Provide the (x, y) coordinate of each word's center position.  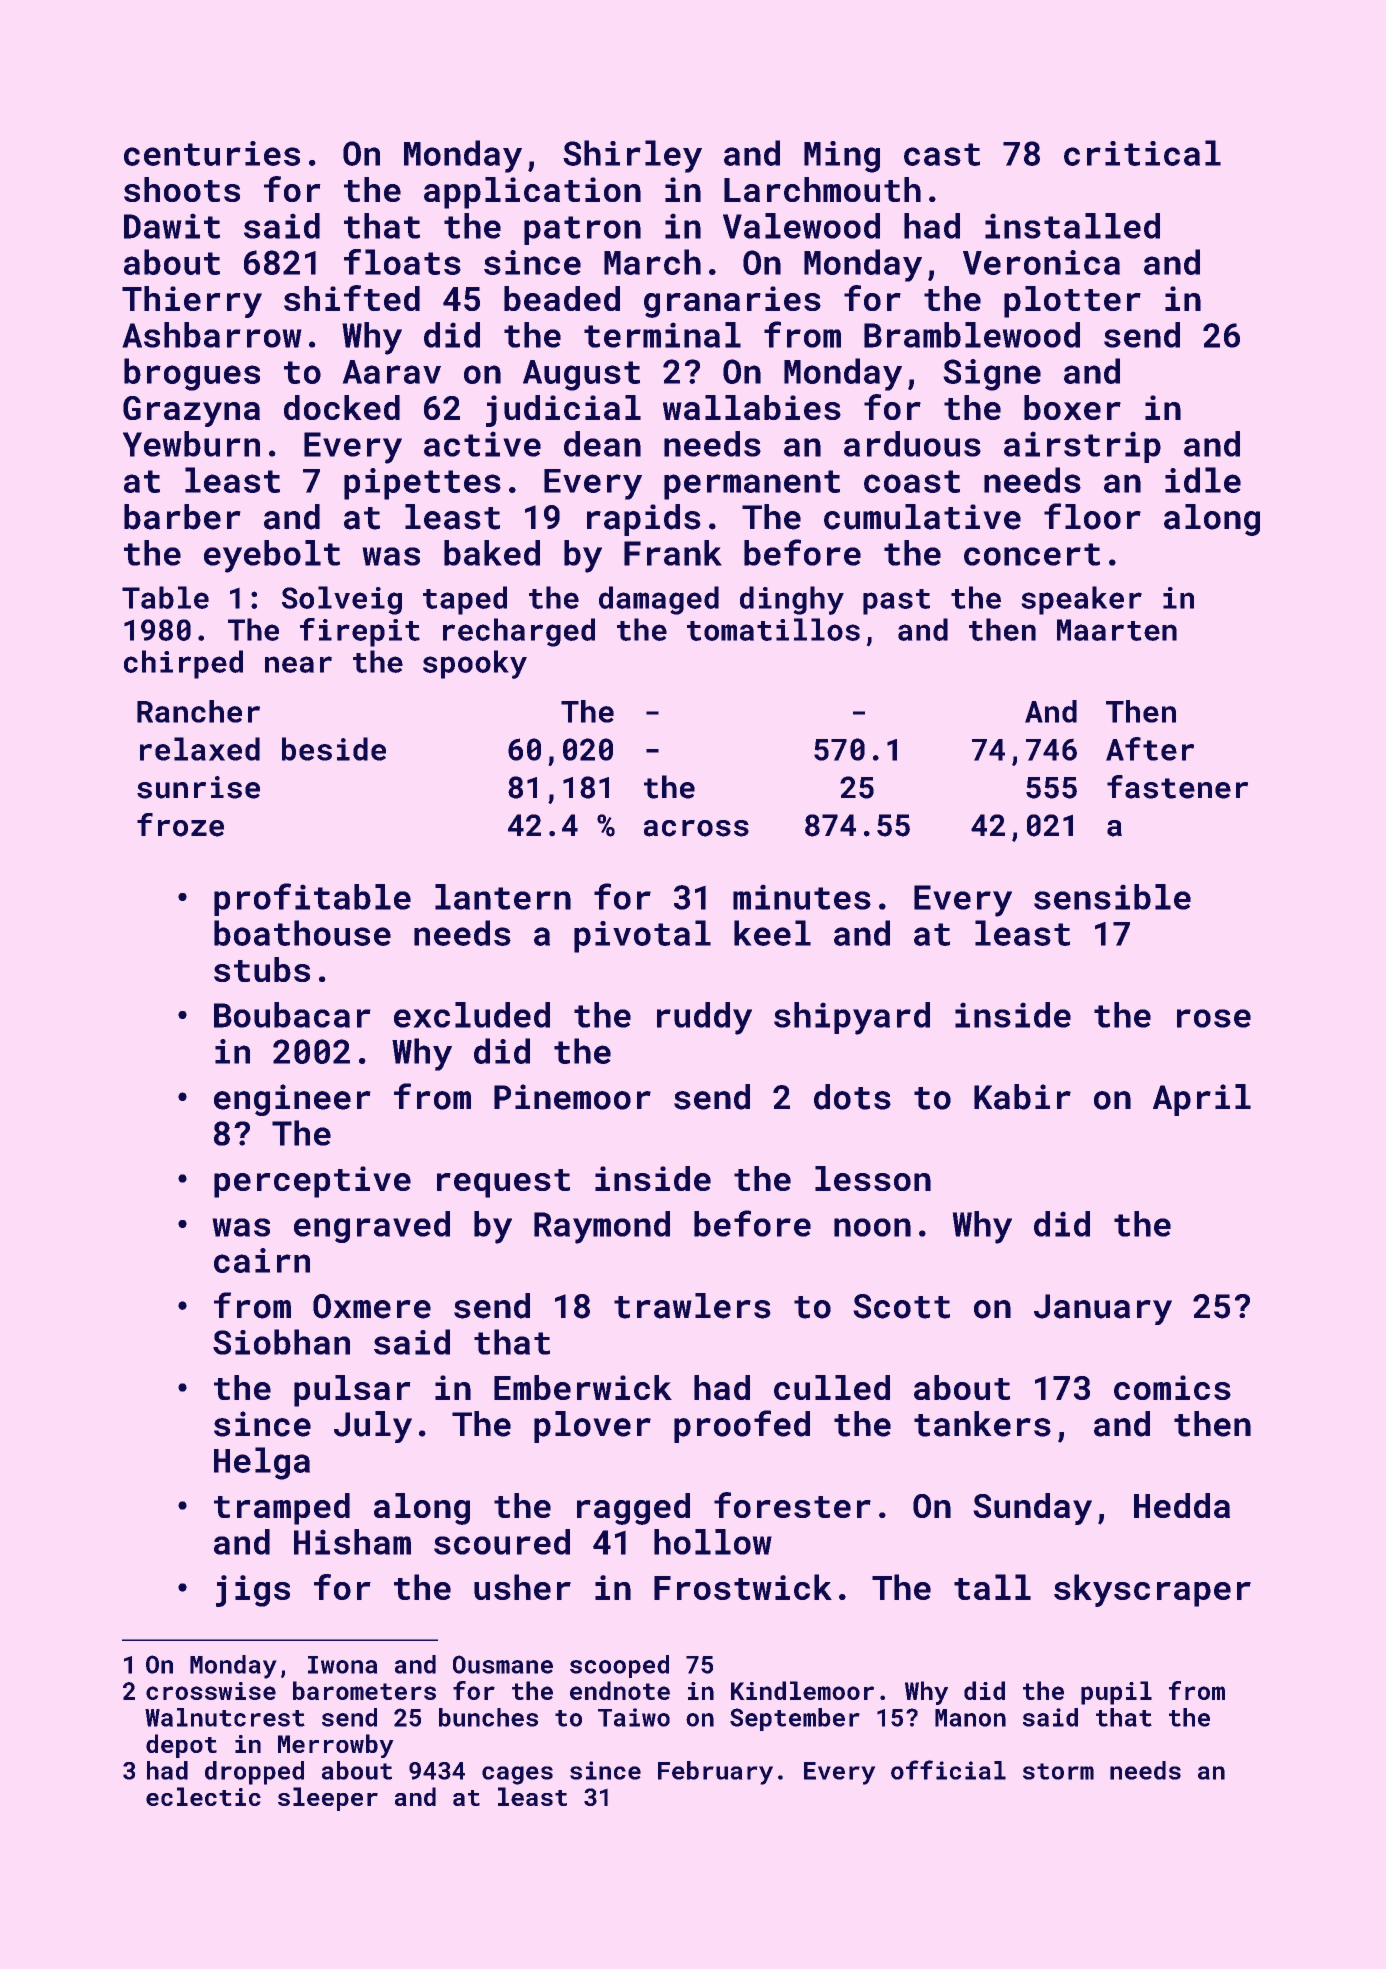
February (715, 1773)
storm (1058, 1771)
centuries (212, 153)
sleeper (328, 1799)
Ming (842, 157)
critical (1142, 153)
